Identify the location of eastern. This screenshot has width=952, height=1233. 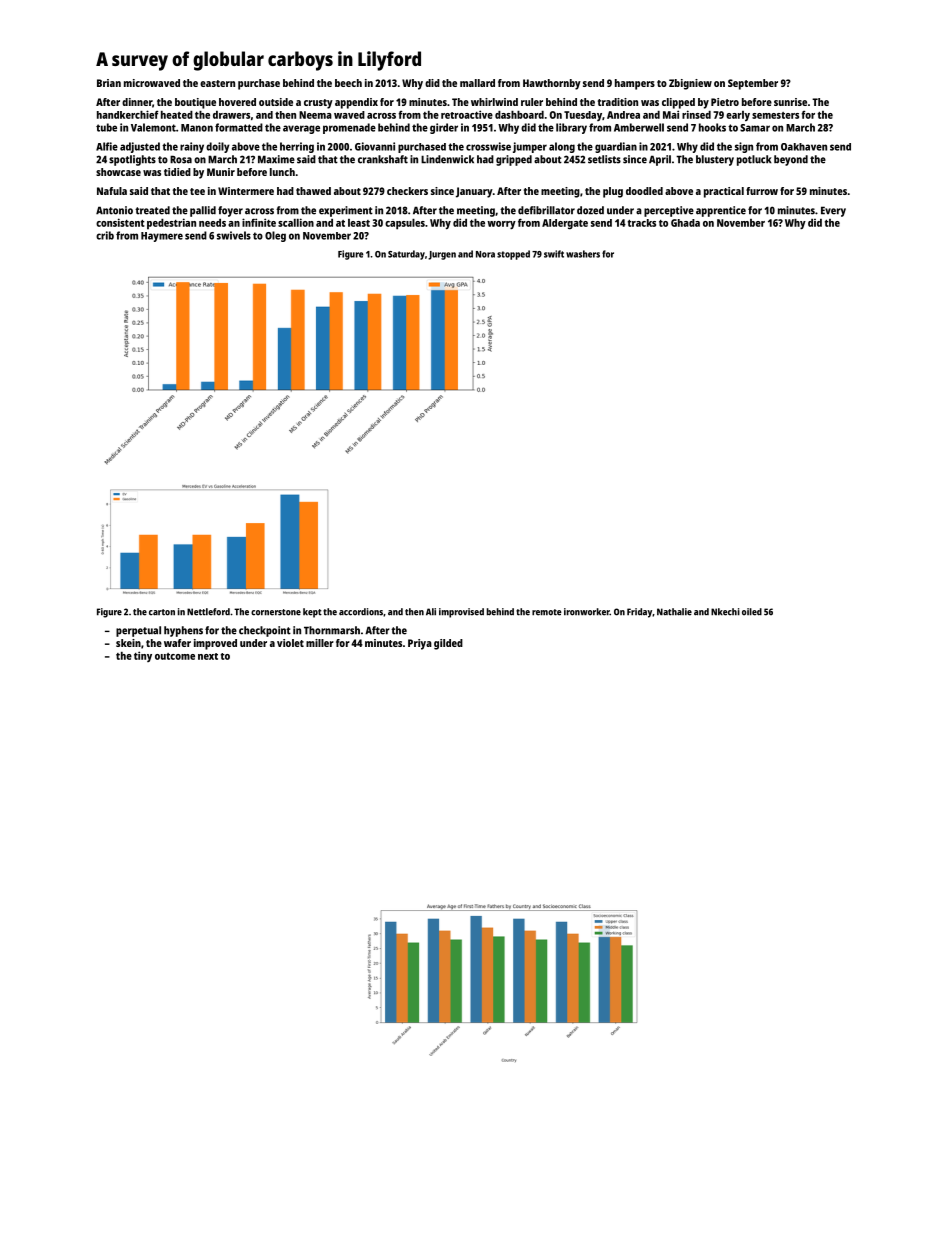
(217, 83).
